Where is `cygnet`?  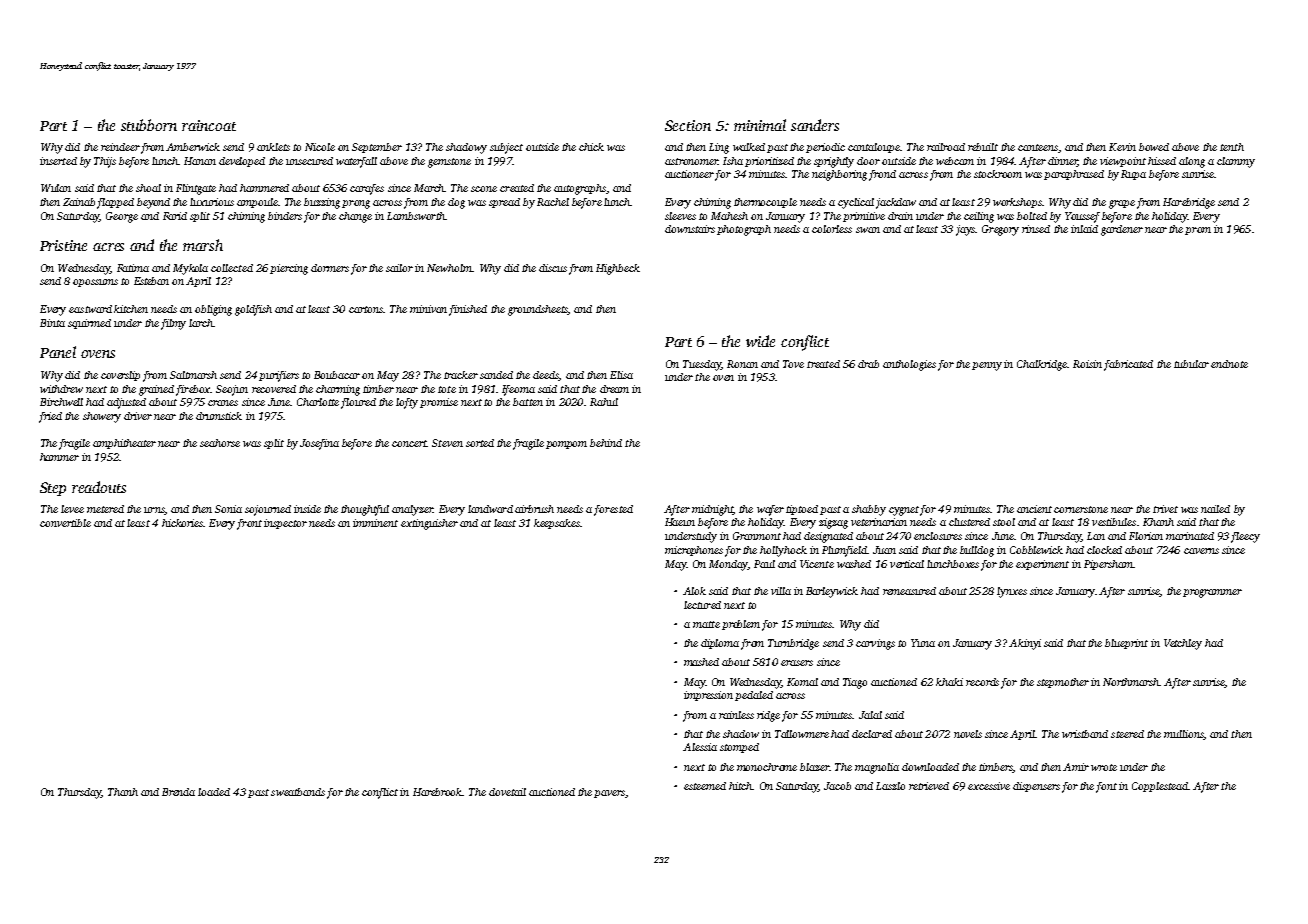 cygnet is located at coordinates (904, 511).
